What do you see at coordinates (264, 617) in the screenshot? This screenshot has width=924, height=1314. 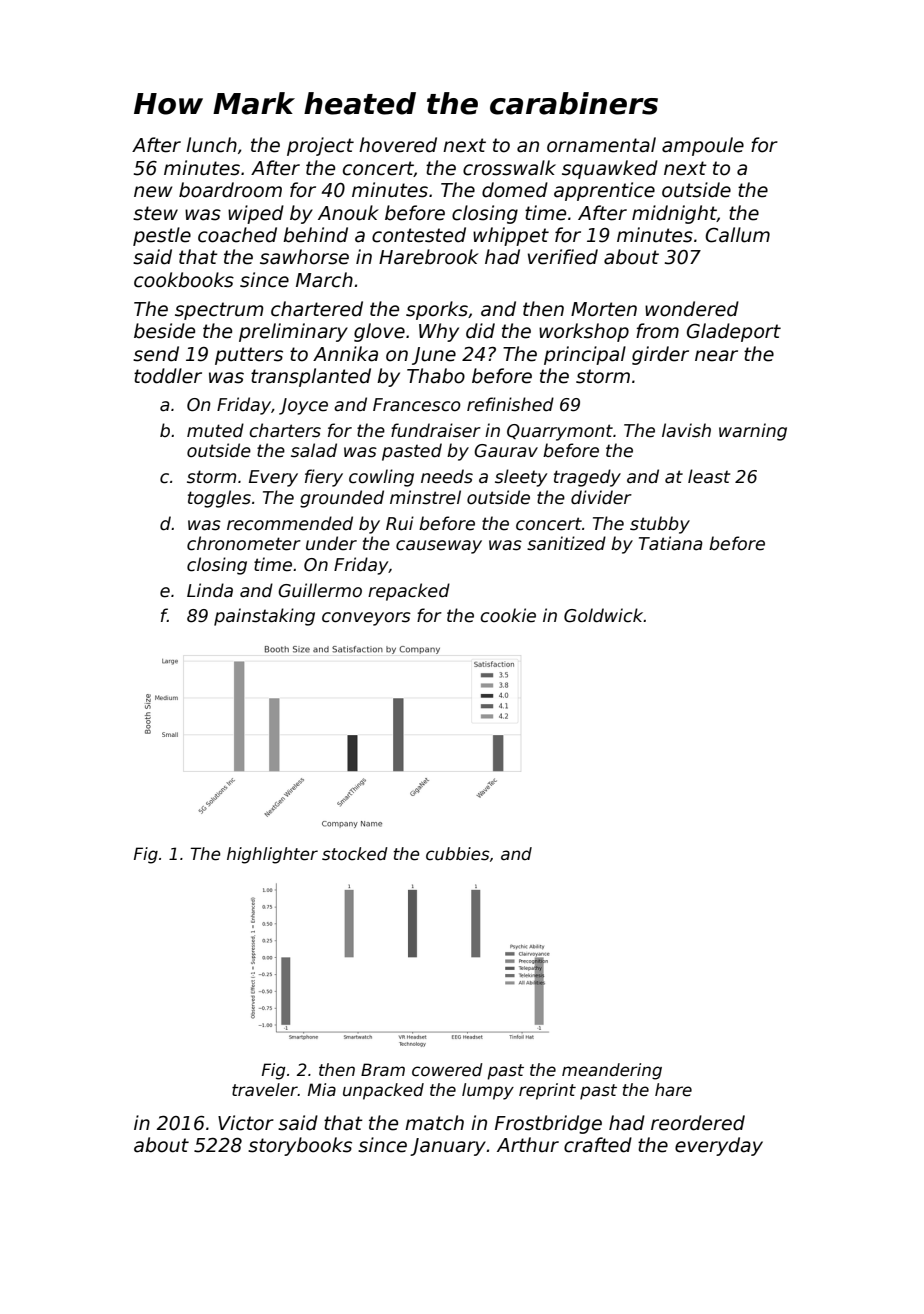 I see `painstaking` at bounding box center [264, 617].
